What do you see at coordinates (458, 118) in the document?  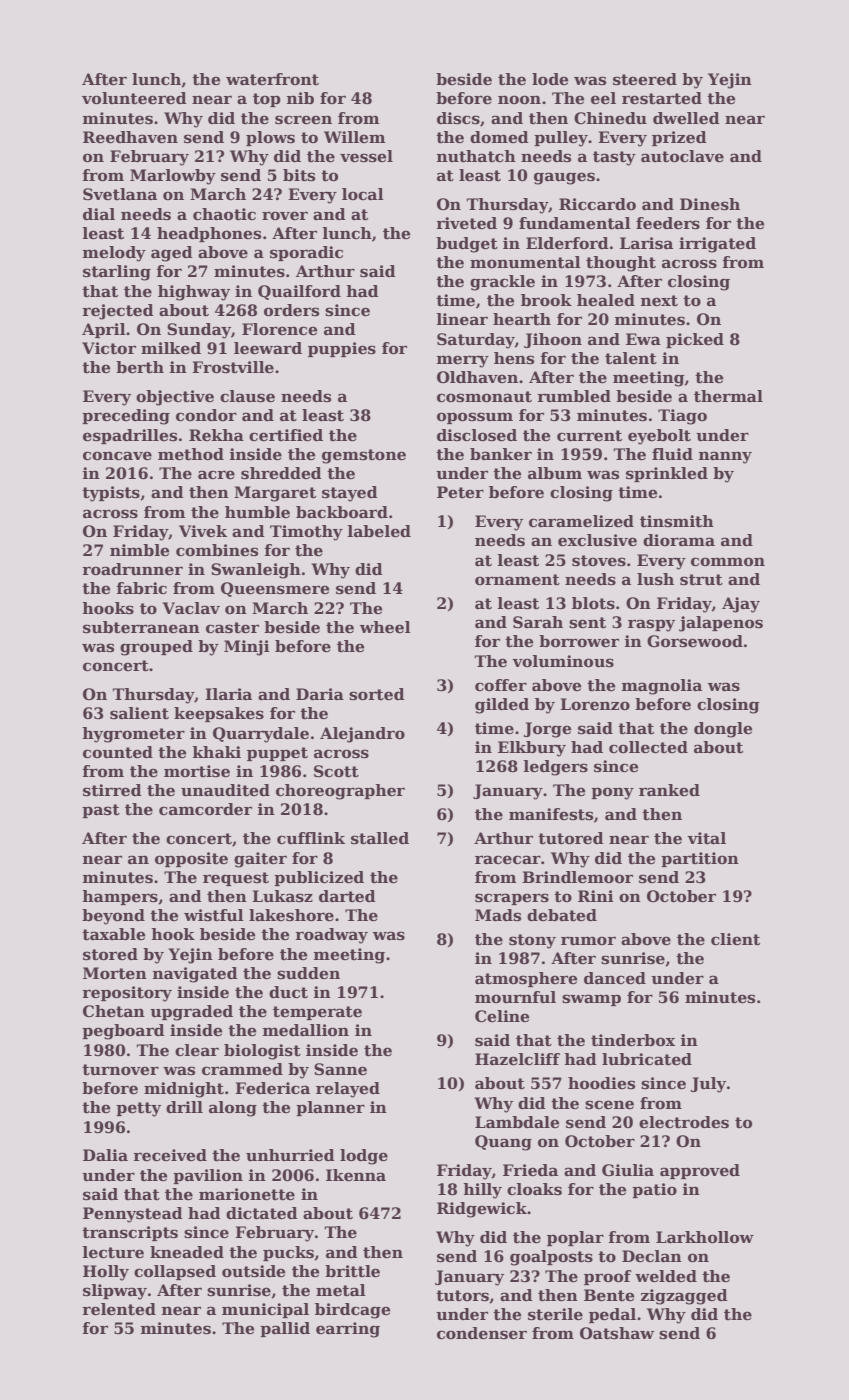 I see `discs` at bounding box center [458, 118].
